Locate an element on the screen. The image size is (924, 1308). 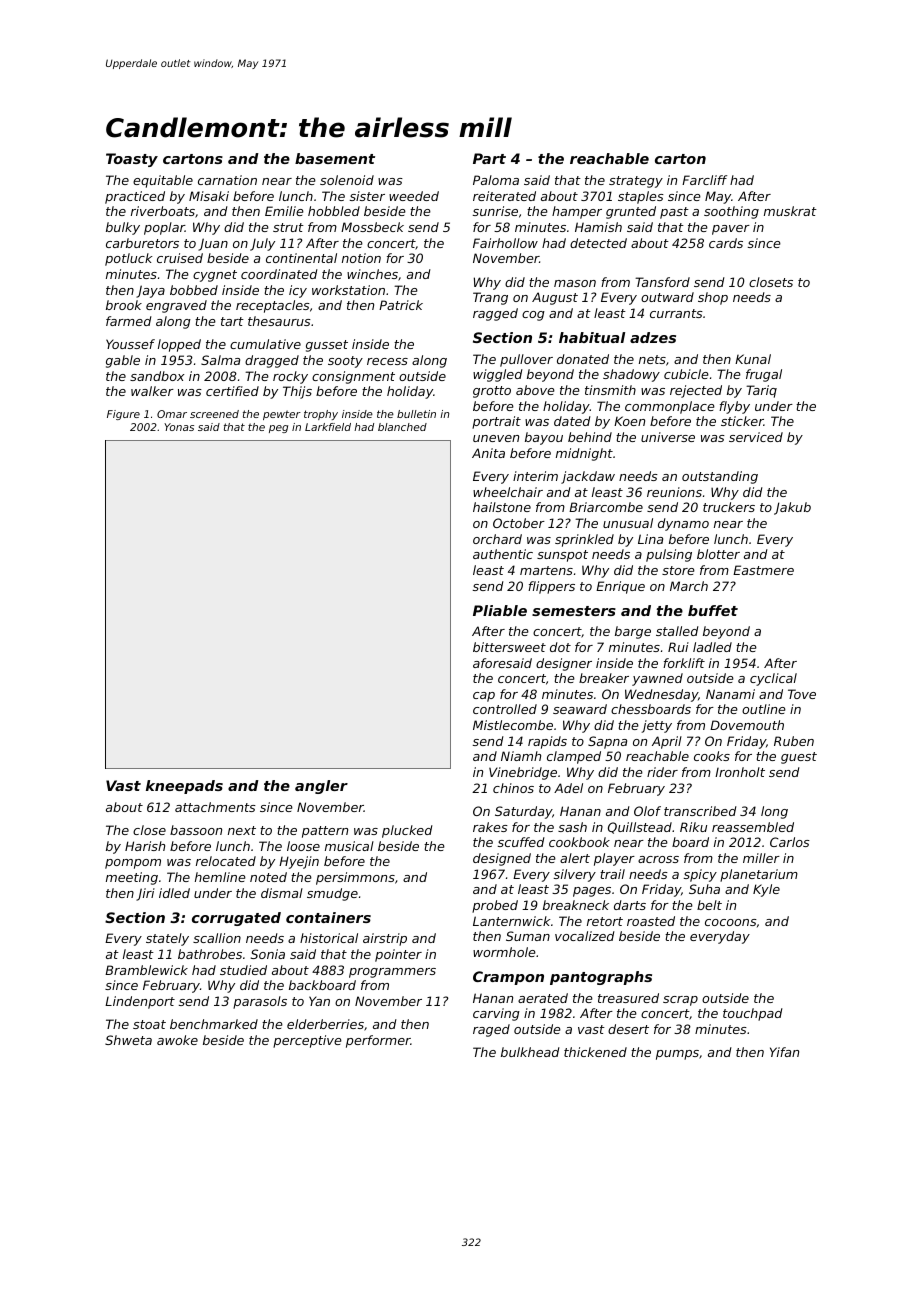
bulkhead is located at coordinates (530, 1052).
